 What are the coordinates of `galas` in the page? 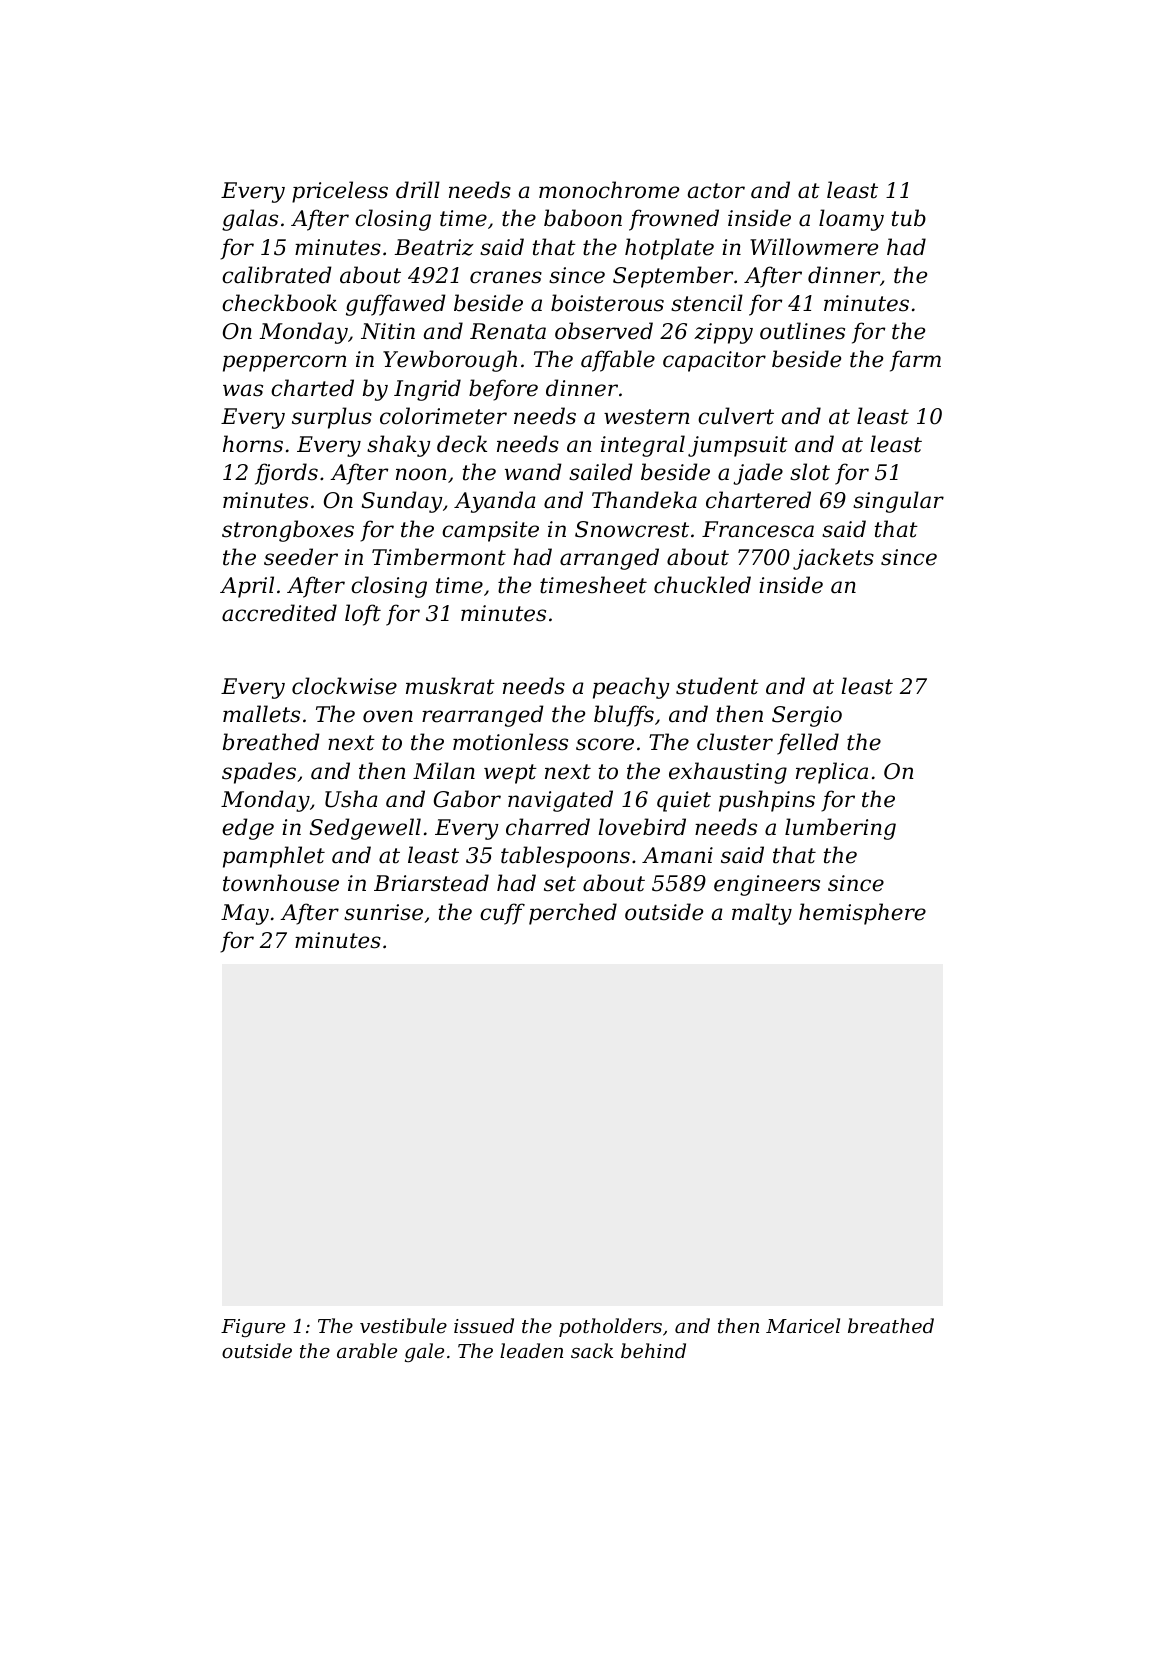 It's located at (250, 220).
